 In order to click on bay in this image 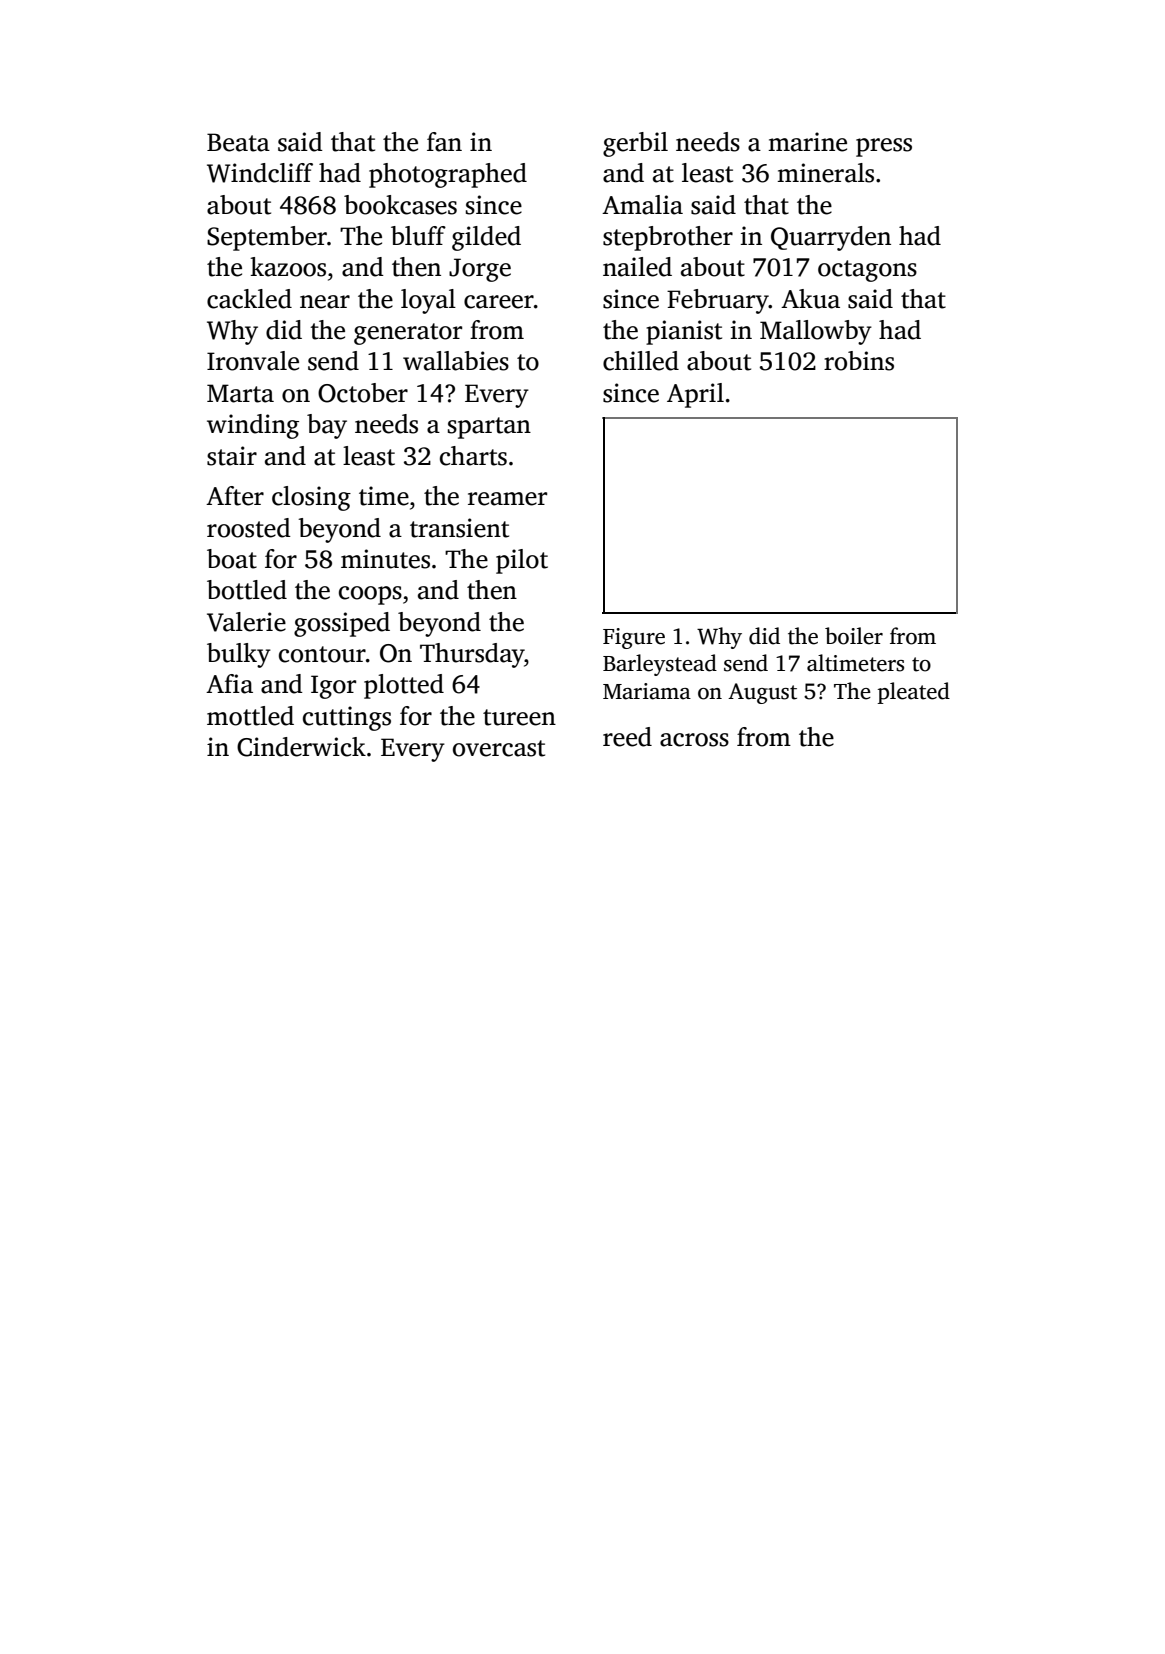, I will do `click(327, 426)`.
